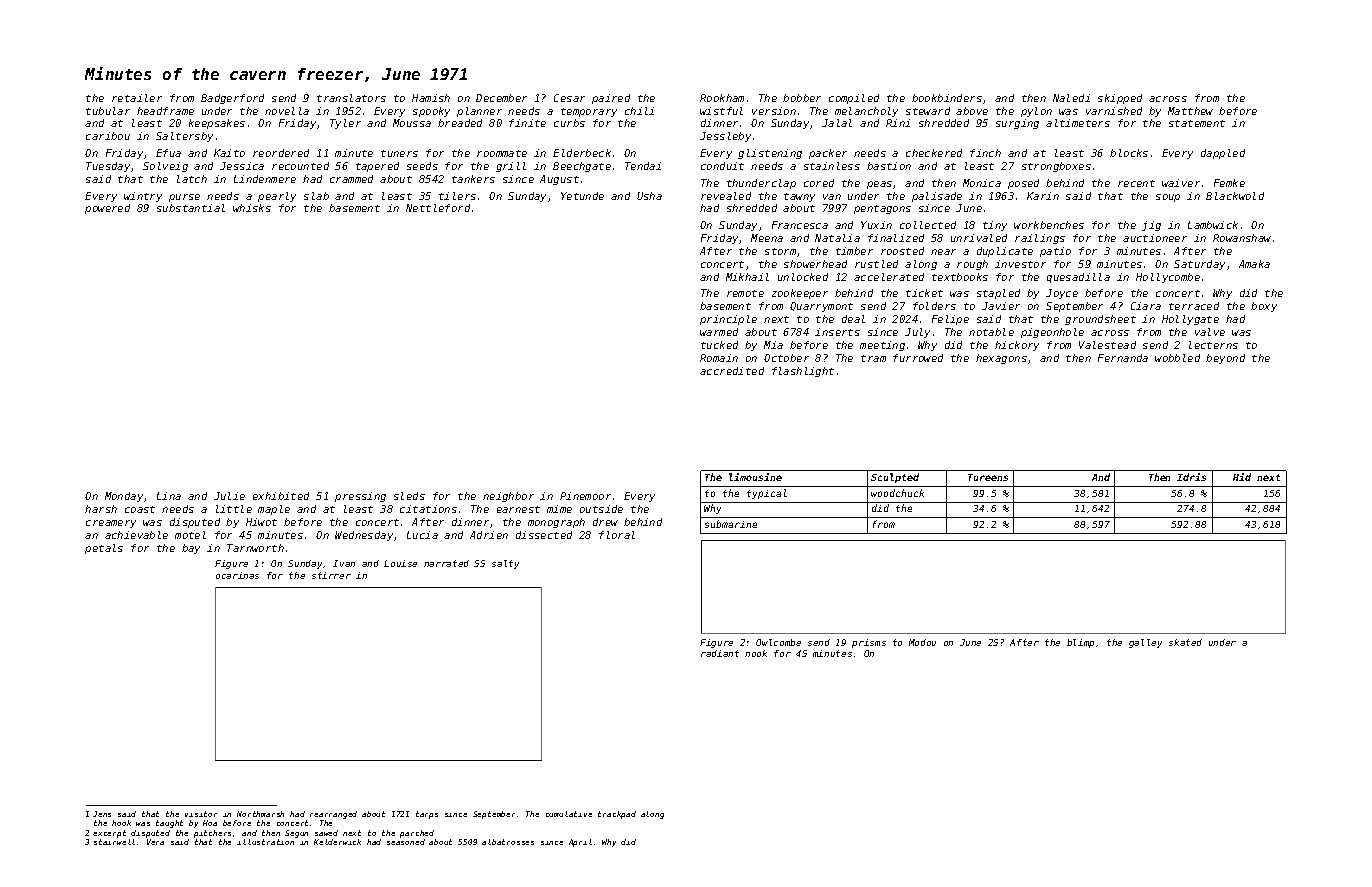 Image resolution: width=1372 pixels, height=887 pixels. I want to click on waiver, so click(1181, 183).
